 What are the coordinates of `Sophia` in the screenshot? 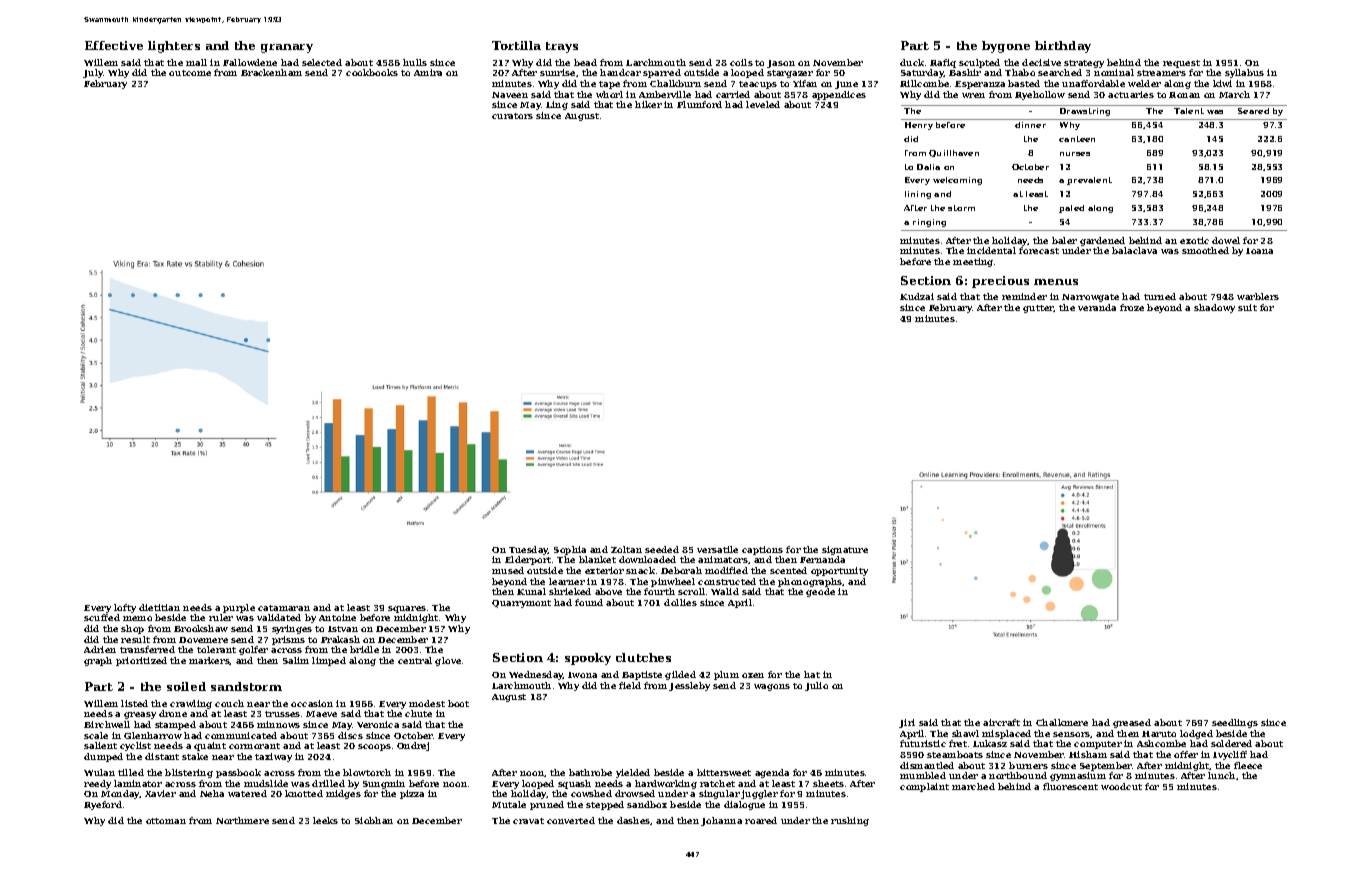 It's located at (570, 550).
